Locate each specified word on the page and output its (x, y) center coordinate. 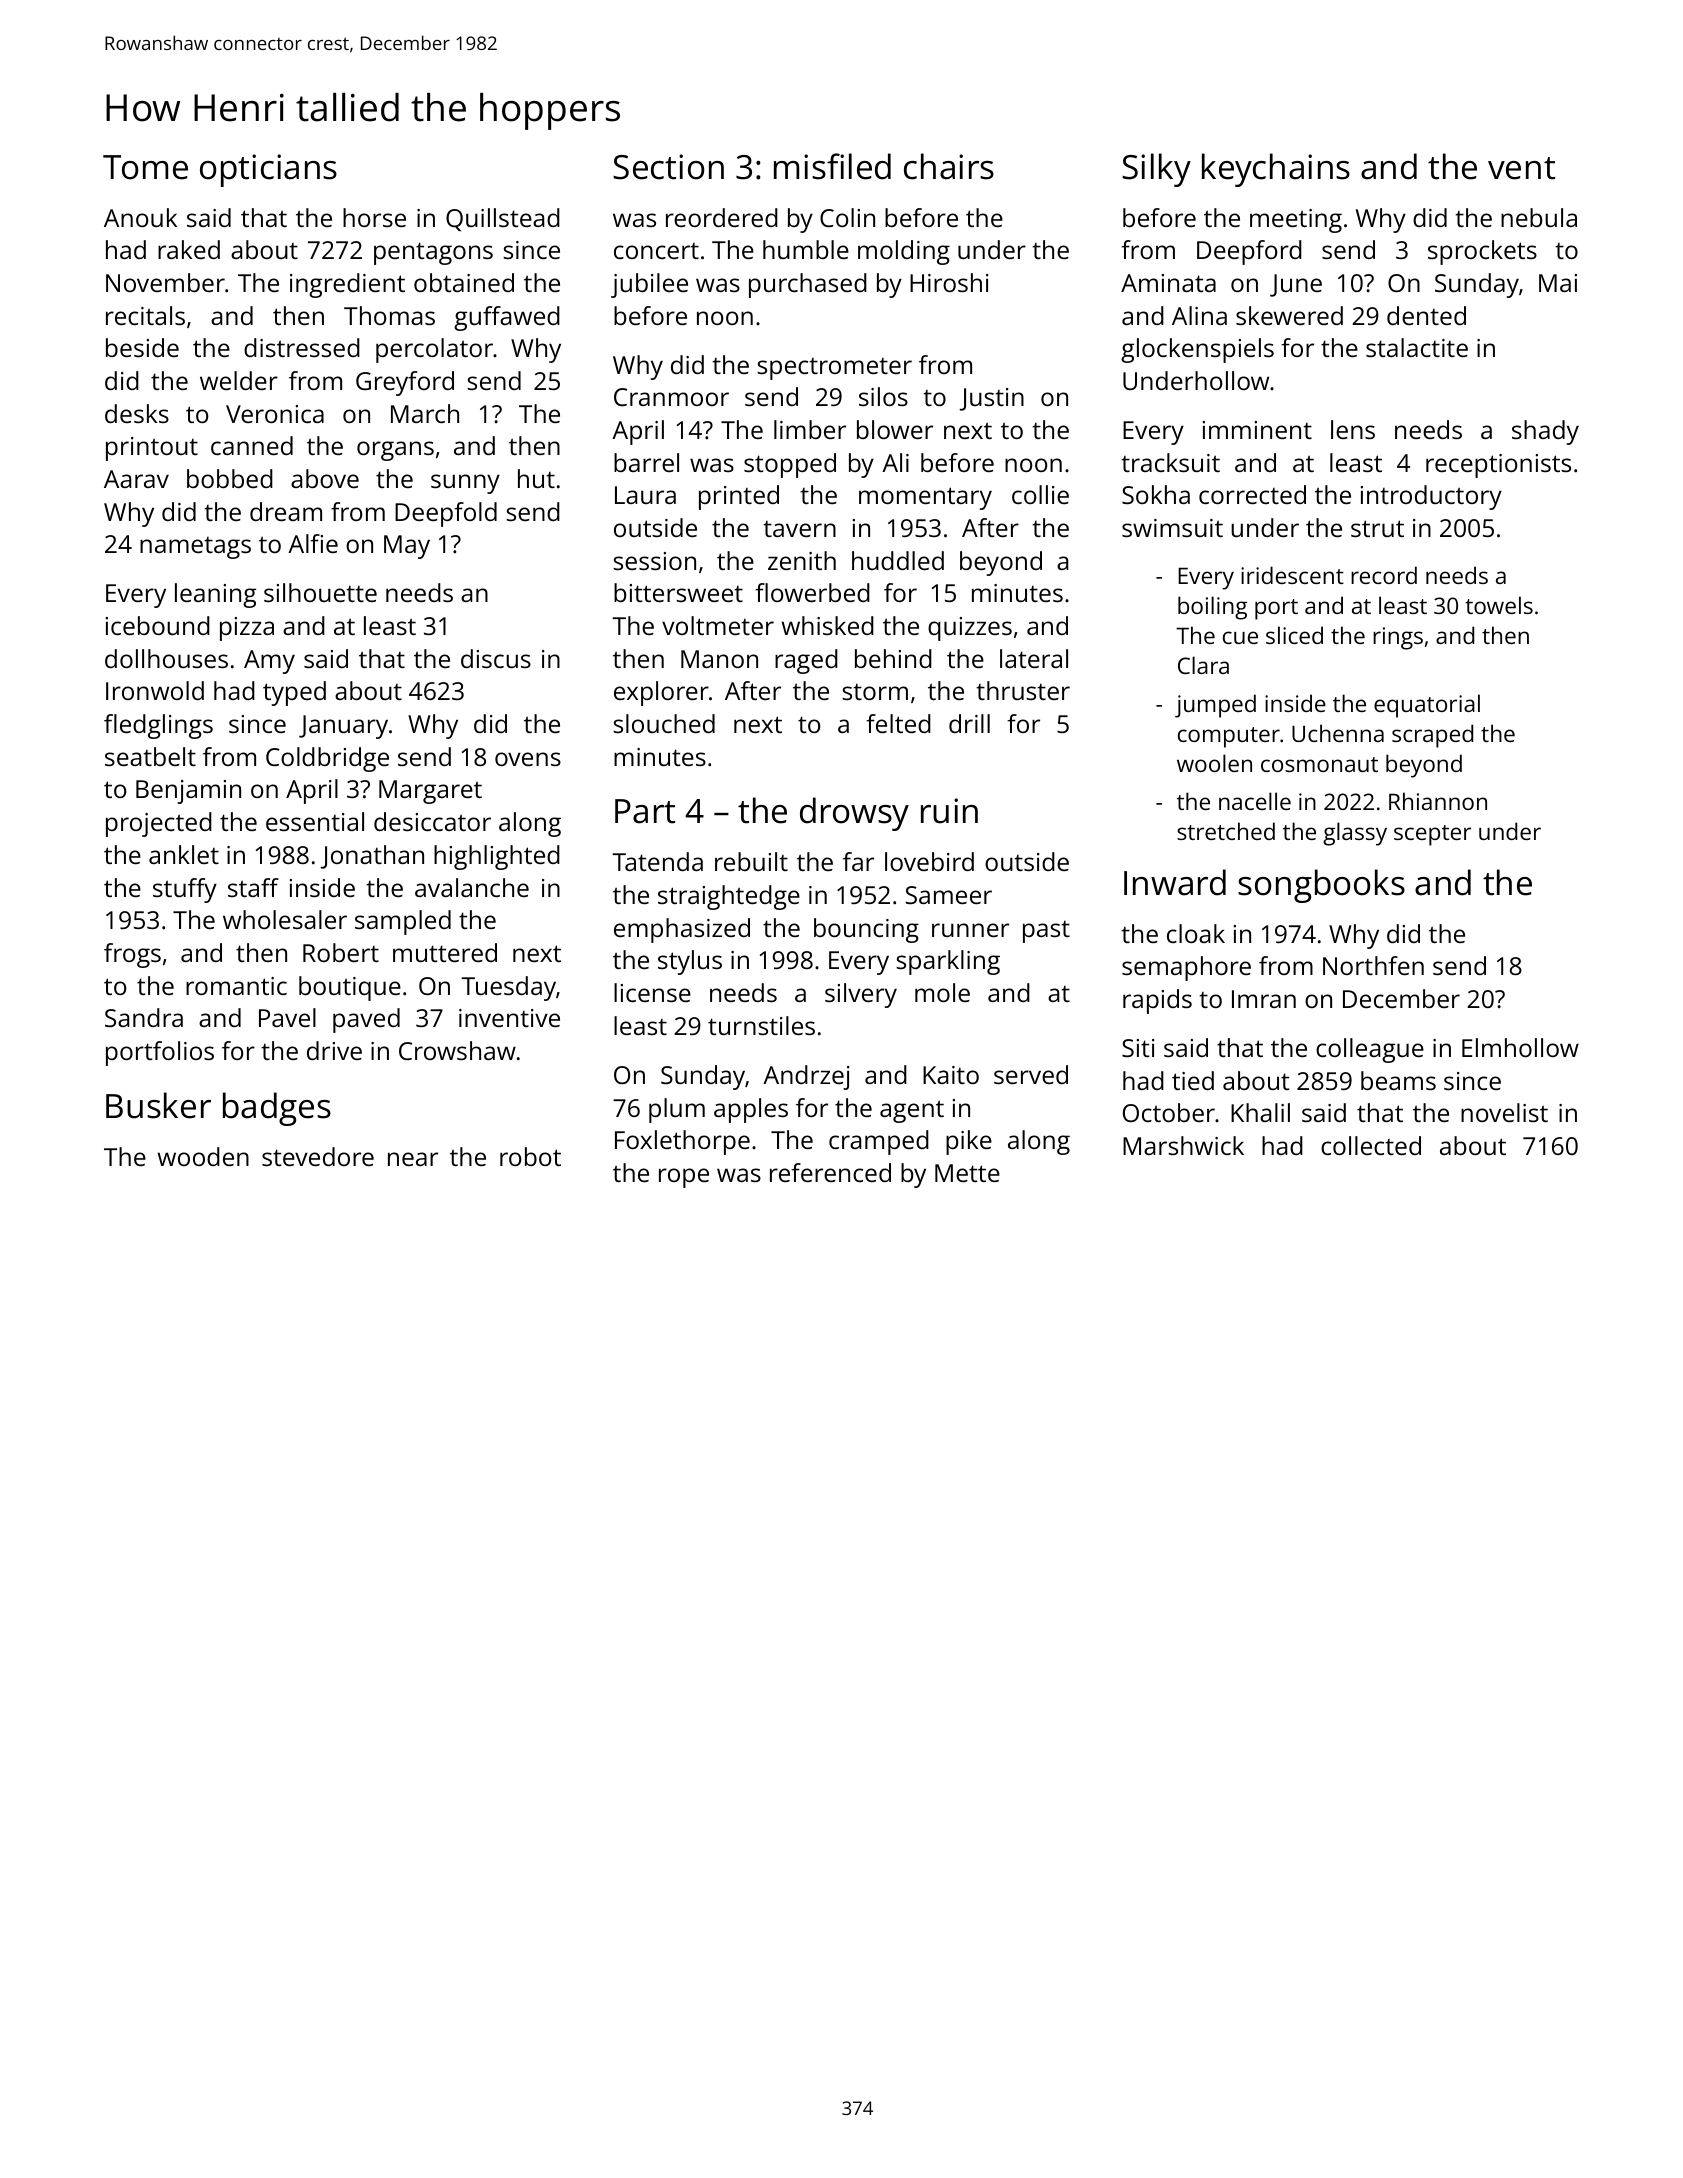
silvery (861, 995)
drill (969, 723)
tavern (799, 529)
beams (1398, 1080)
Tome (145, 167)
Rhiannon (1438, 801)
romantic (236, 986)
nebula (1539, 217)
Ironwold (155, 690)
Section (668, 167)
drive (334, 1050)
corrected (1252, 494)
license (652, 992)
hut (536, 478)
